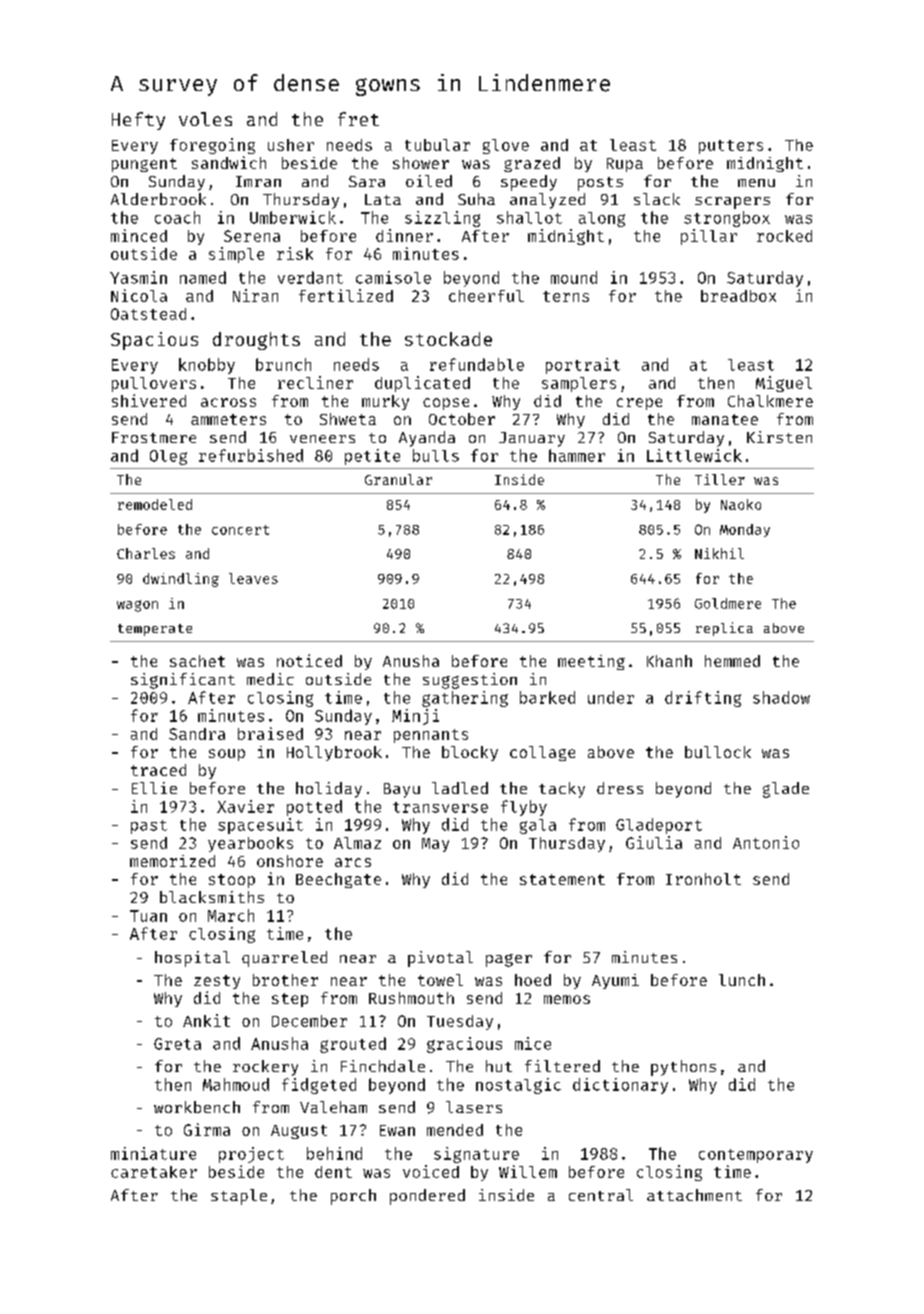 Image resolution: width=924 pixels, height=1314 pixels. Describe the element at coordinates (358, 119) in the screenshot. I see `fret` at that location.
